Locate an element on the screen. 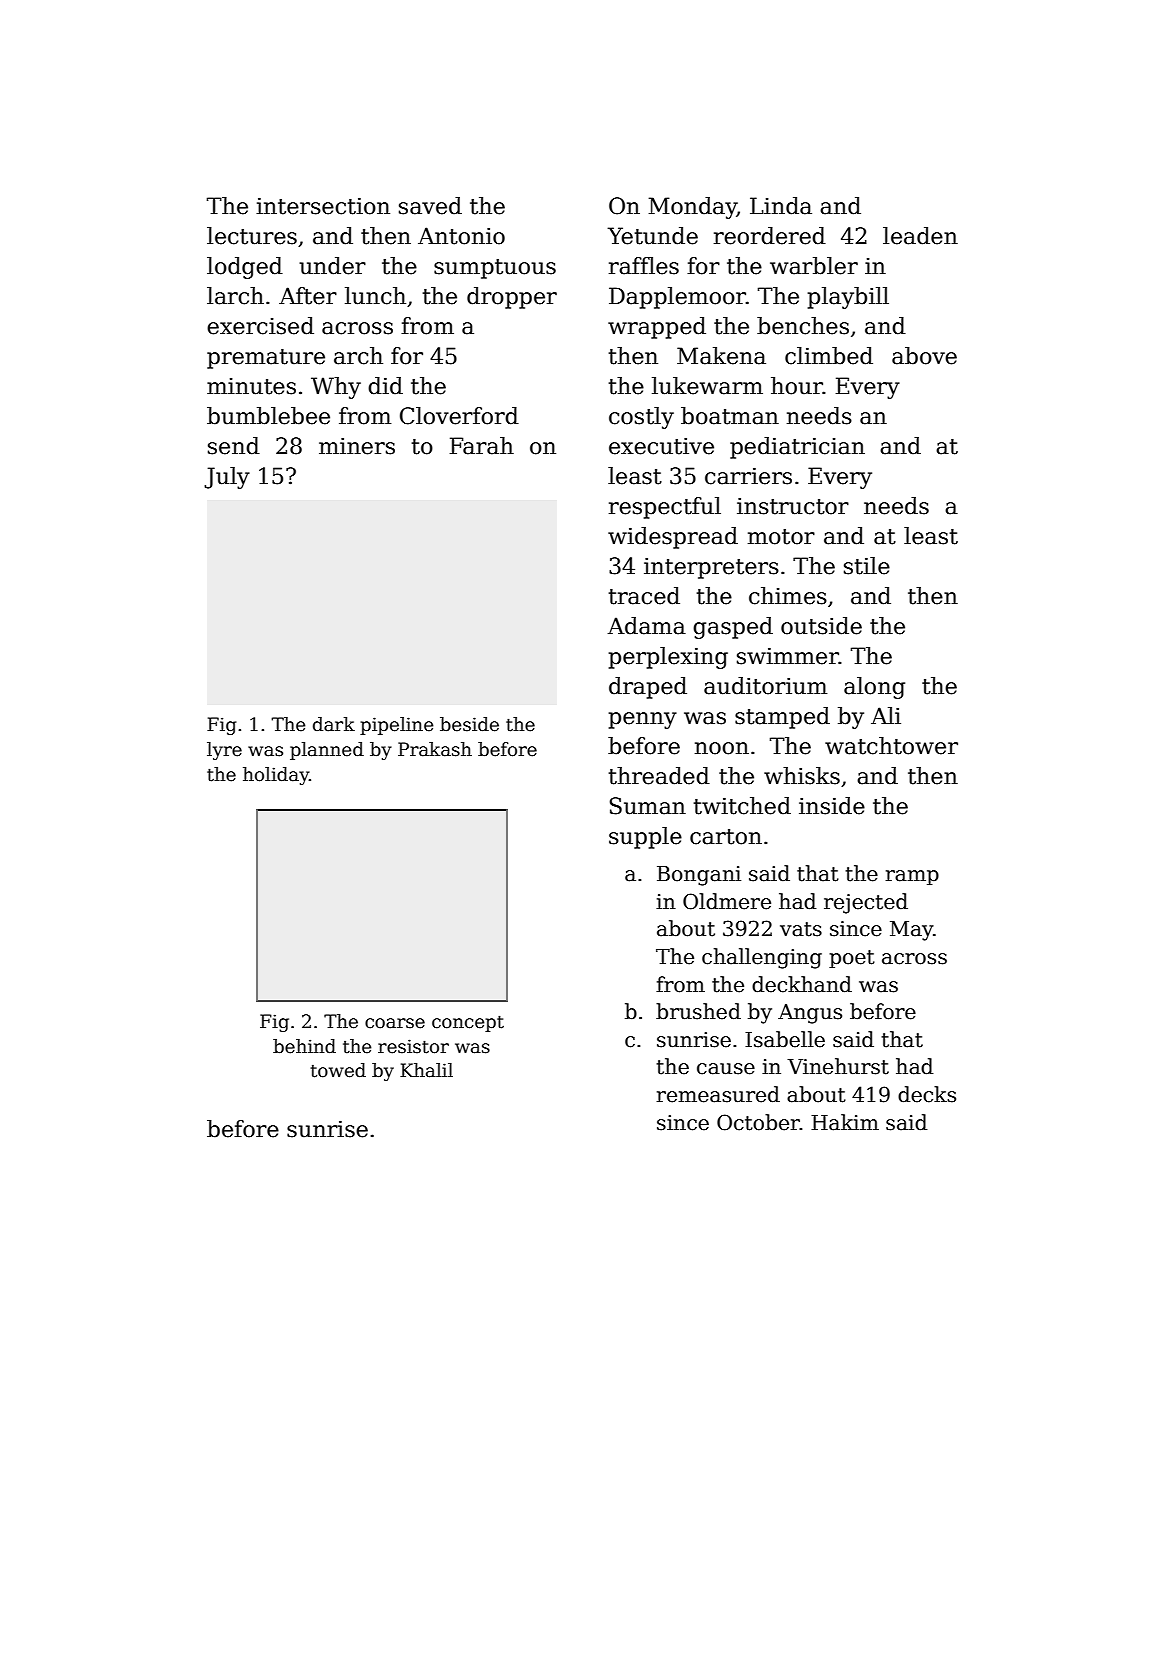 This screenshot has height=1654, width=1165. Antonio is located at coordinates (461, 236).
